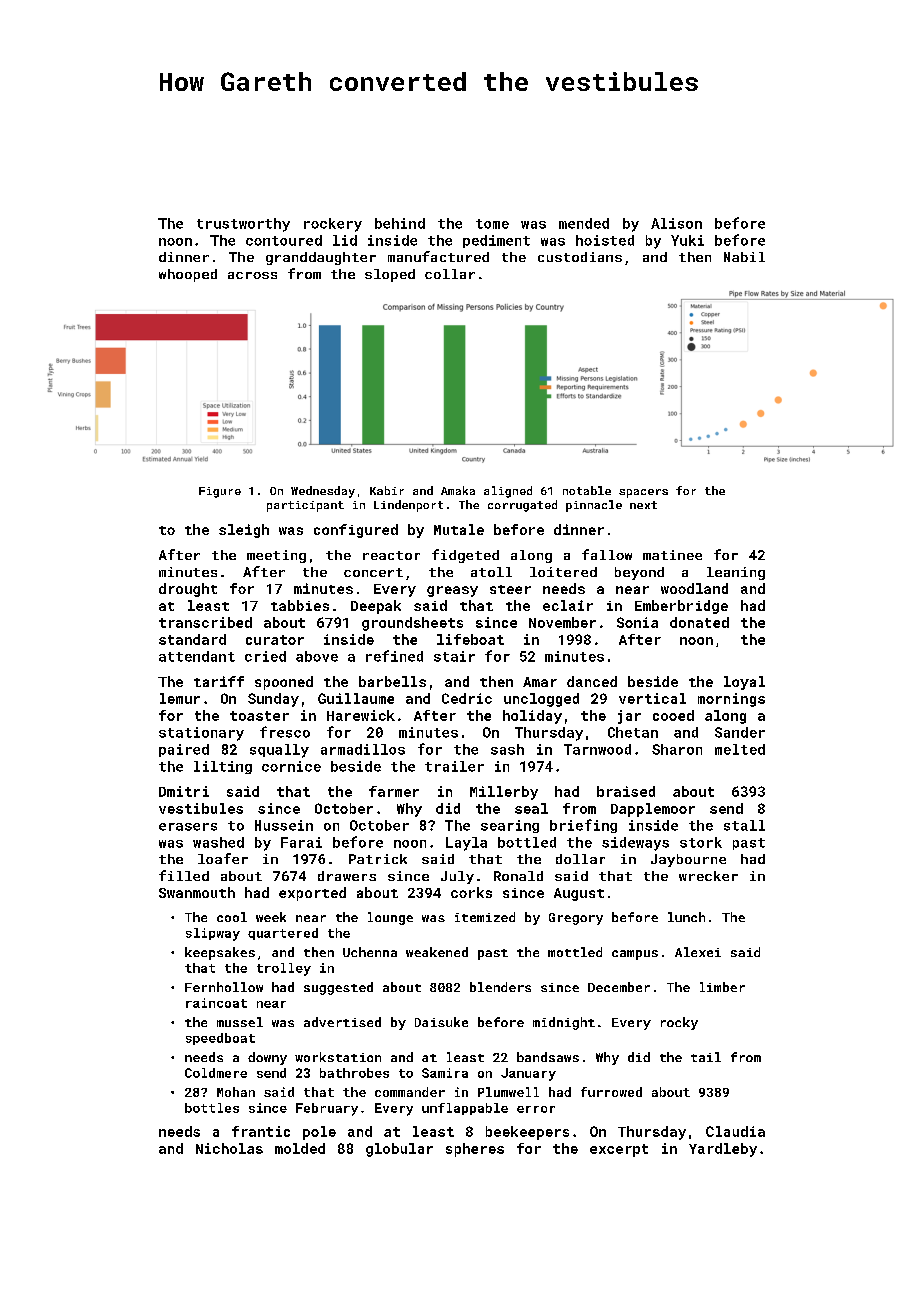  What do you see at coordinates (492, 224) in the image?
I see `tome` at bounding box center [492, 224].
